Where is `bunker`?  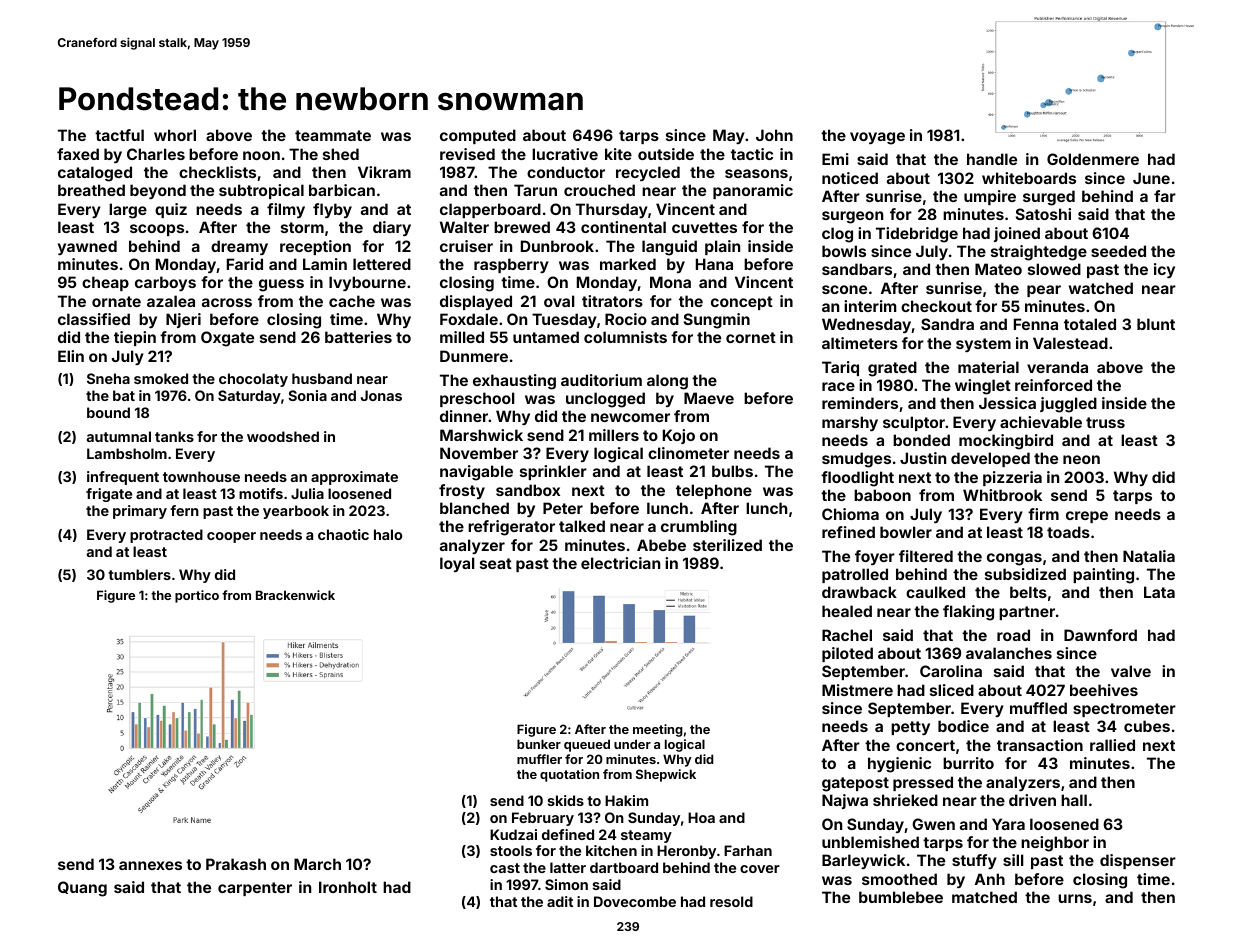
bunker is located at coordinates (539, 744).
